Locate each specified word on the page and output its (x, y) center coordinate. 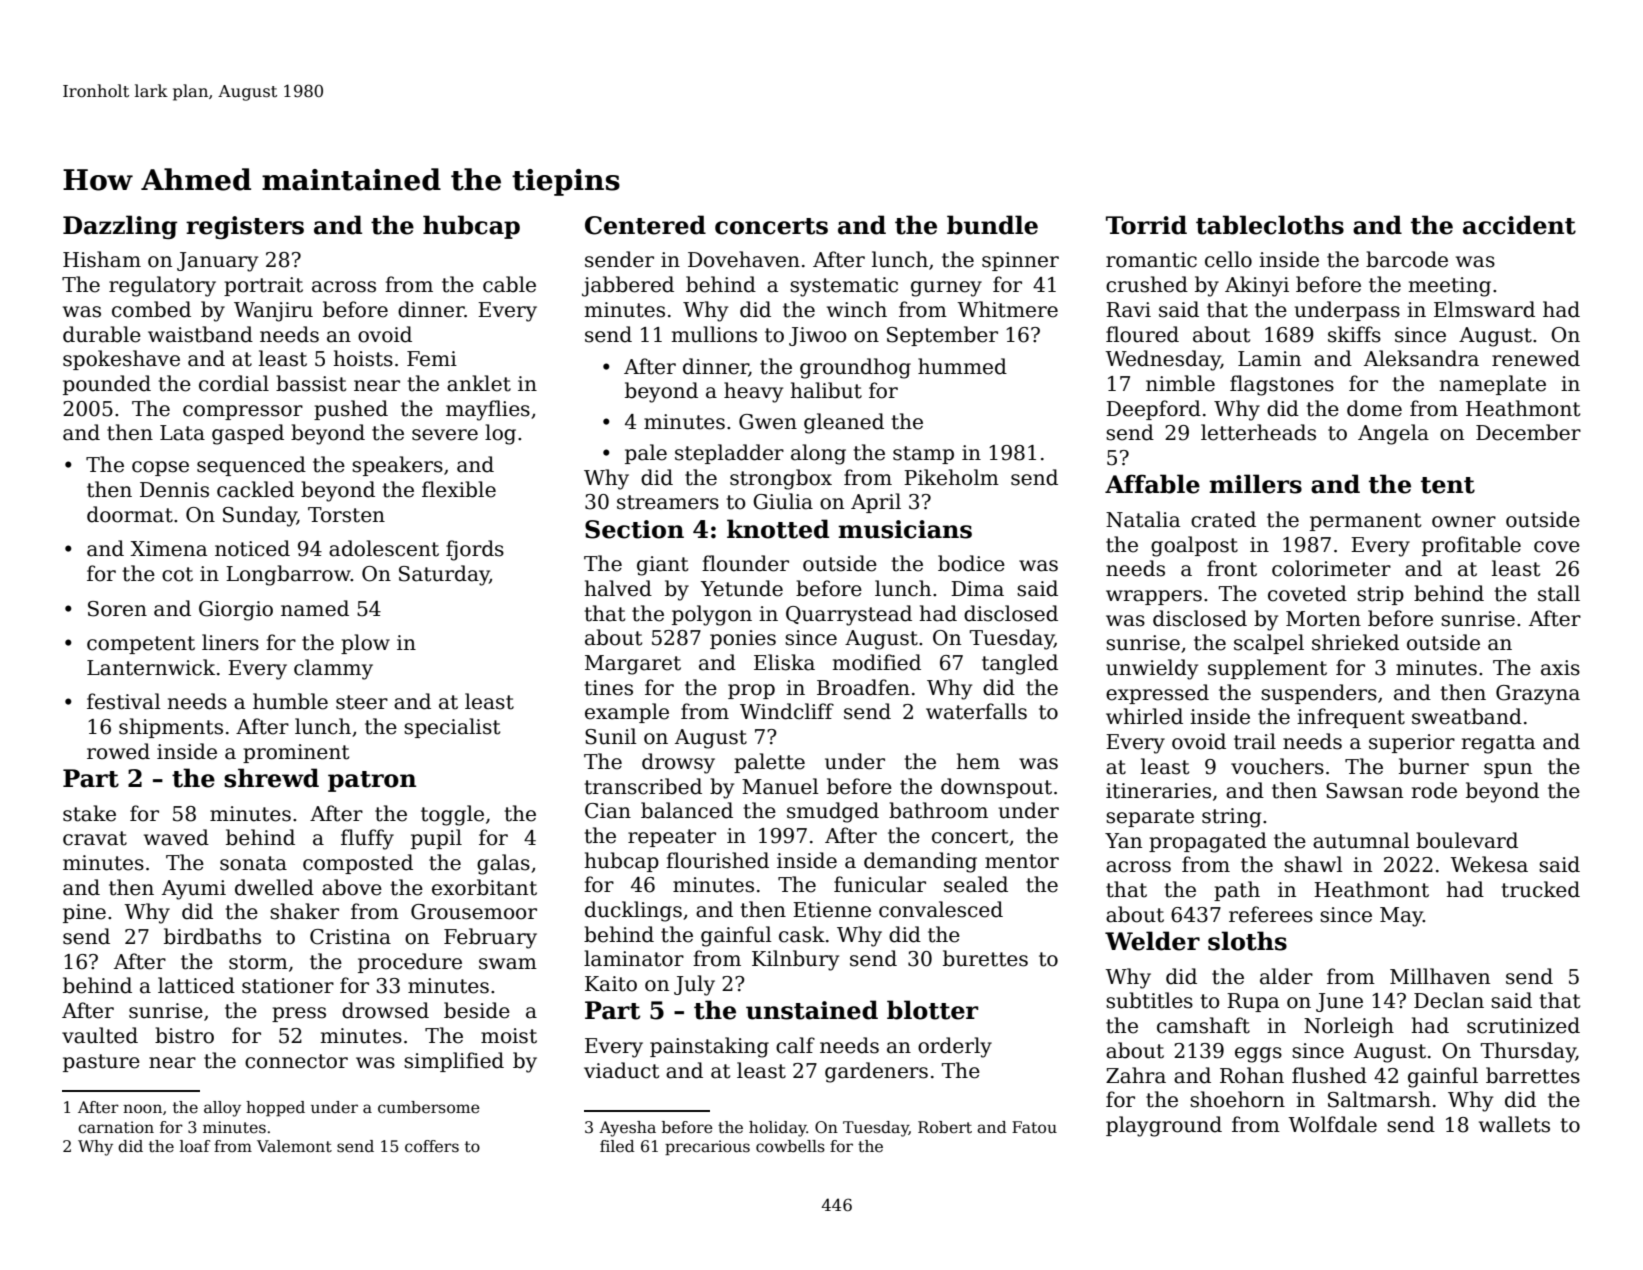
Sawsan (1364, 791)
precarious (707, 1147)
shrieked (1355, 642)
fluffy (367, 839)
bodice (971, 563)
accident (1519, 225)
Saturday (444, 575)
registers (245, 227)
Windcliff (787, 711)
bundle (992, 225)
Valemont (294, 1146)
